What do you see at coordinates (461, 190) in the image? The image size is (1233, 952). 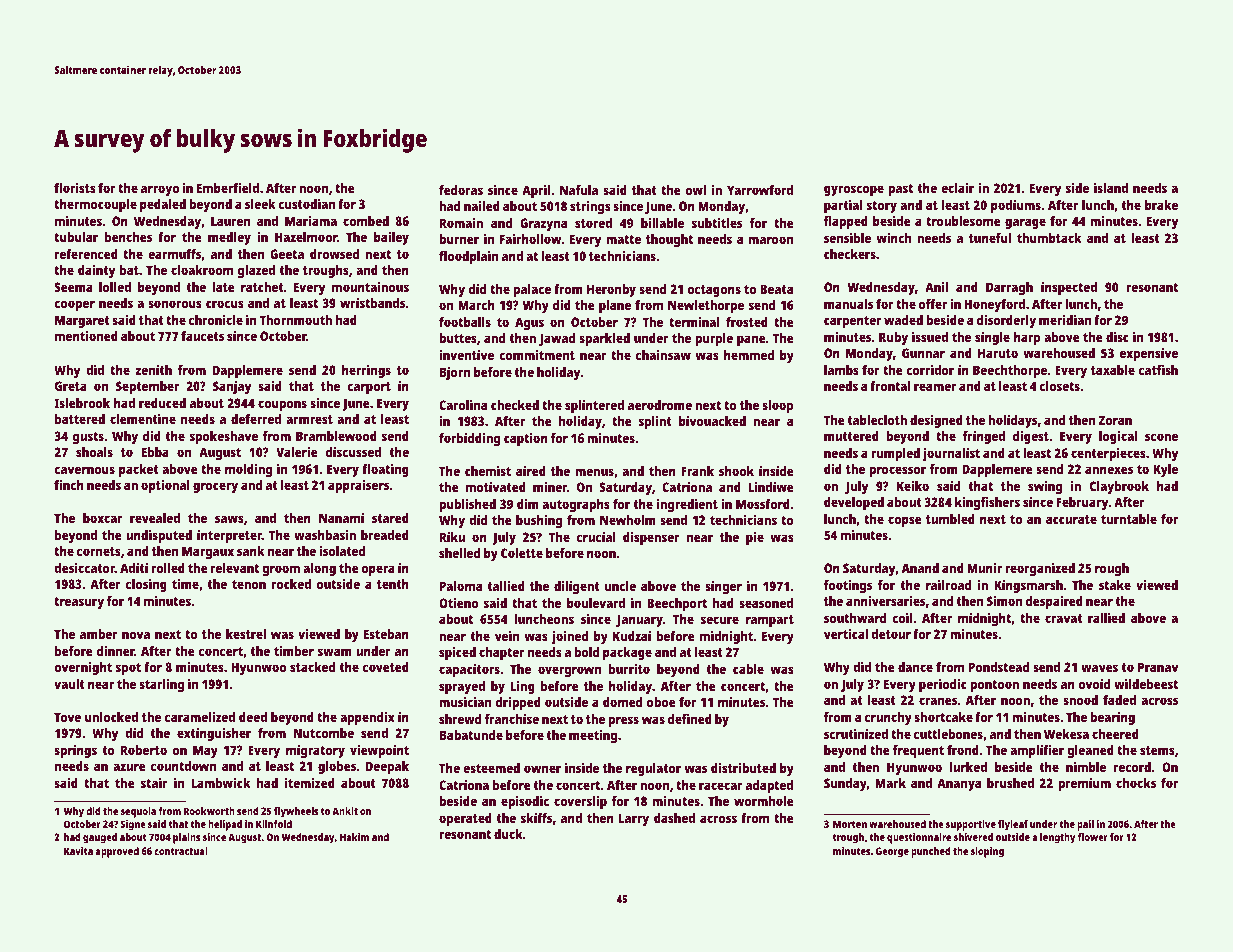 I see `fedoras` at bounding box center [461, 190].
